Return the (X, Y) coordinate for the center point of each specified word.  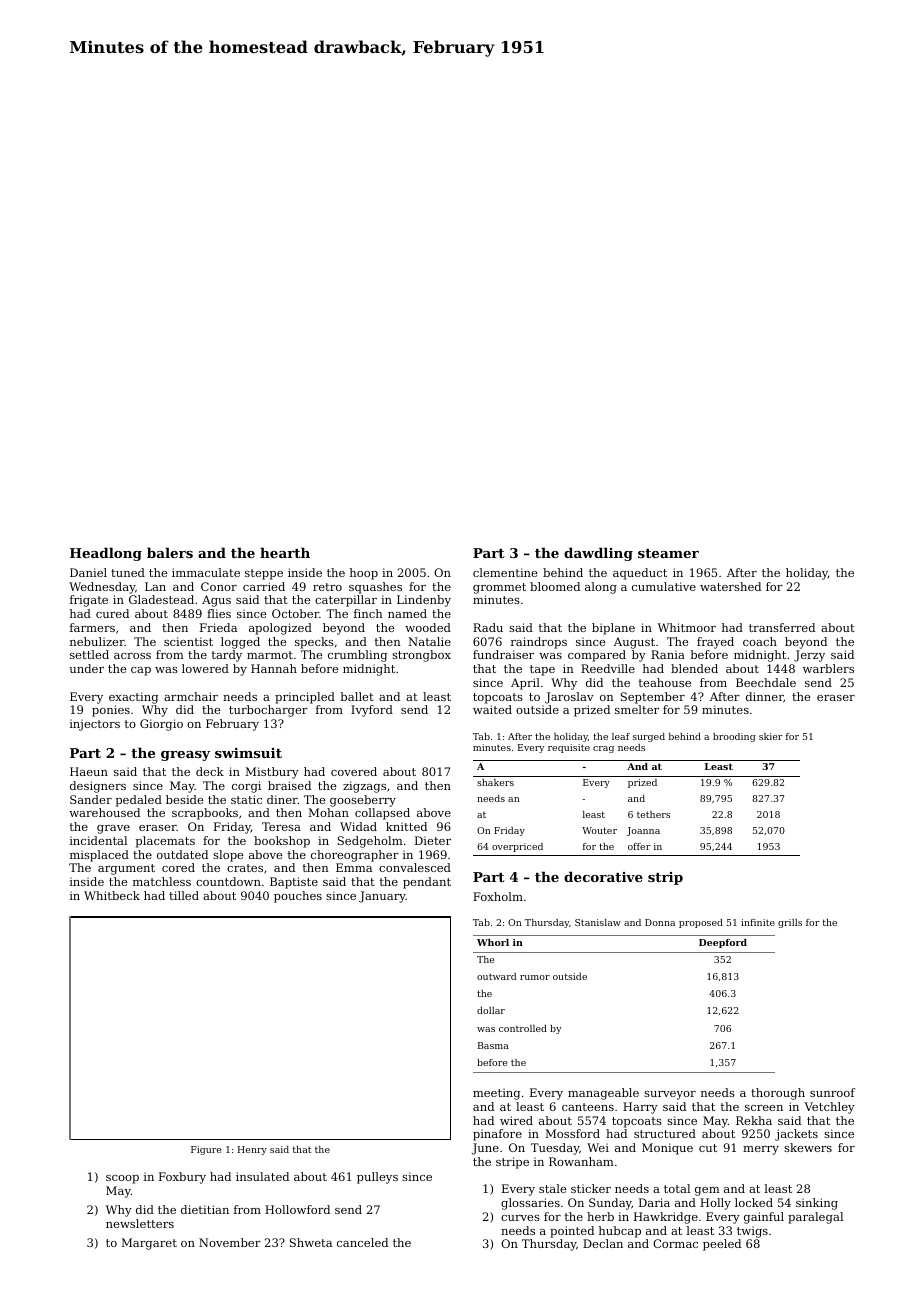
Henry (252, 1150)
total (677, 1188)
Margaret (149, 1244)
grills (790, 923)
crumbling (357, 656)
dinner (764, 696)
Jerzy (809, 656)
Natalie (429, 641)
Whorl (493, 942)
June (485, 1149)
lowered (205, 668)
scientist (188, 641)
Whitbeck (112, 895)
